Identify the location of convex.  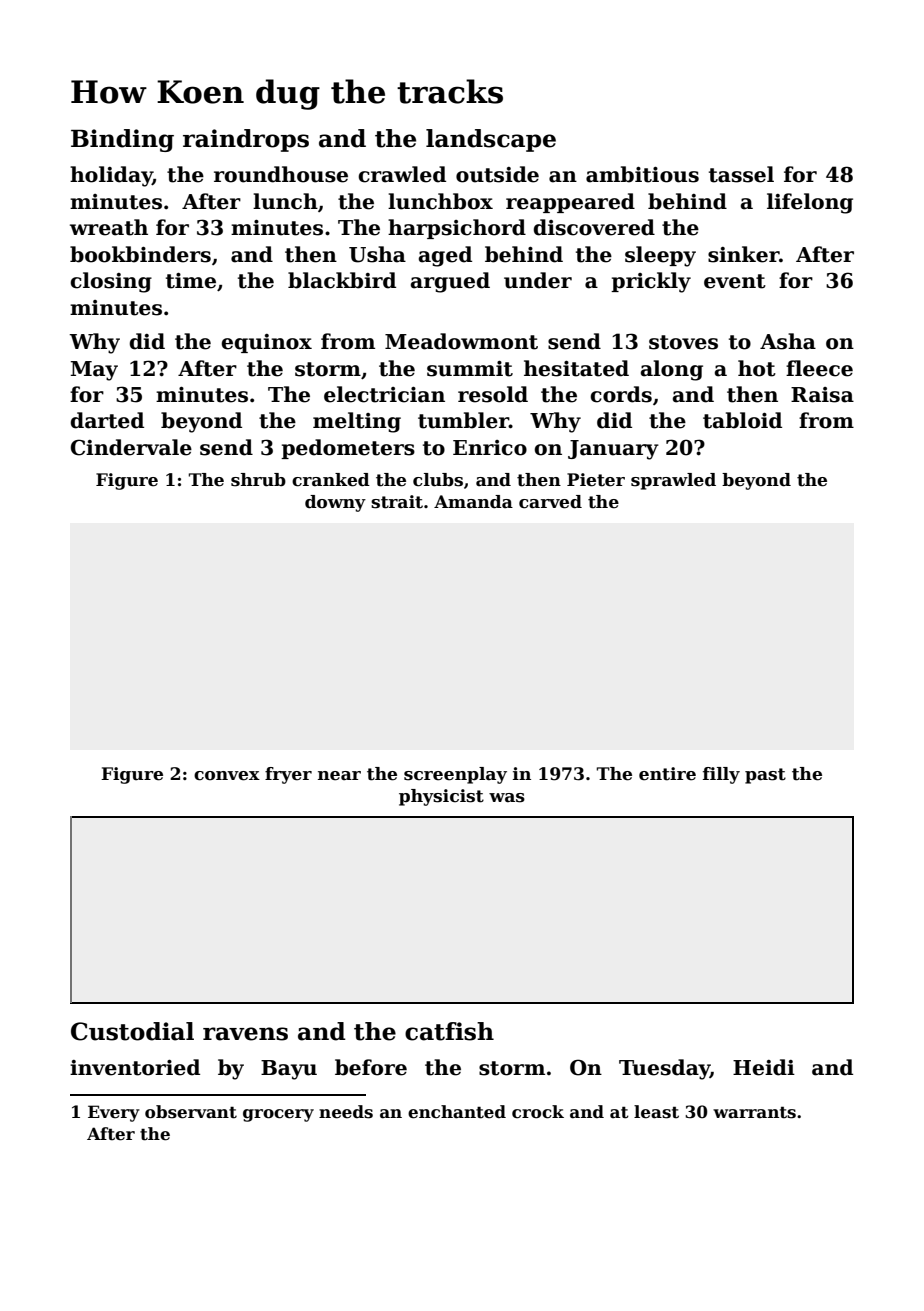
(227, 776).
